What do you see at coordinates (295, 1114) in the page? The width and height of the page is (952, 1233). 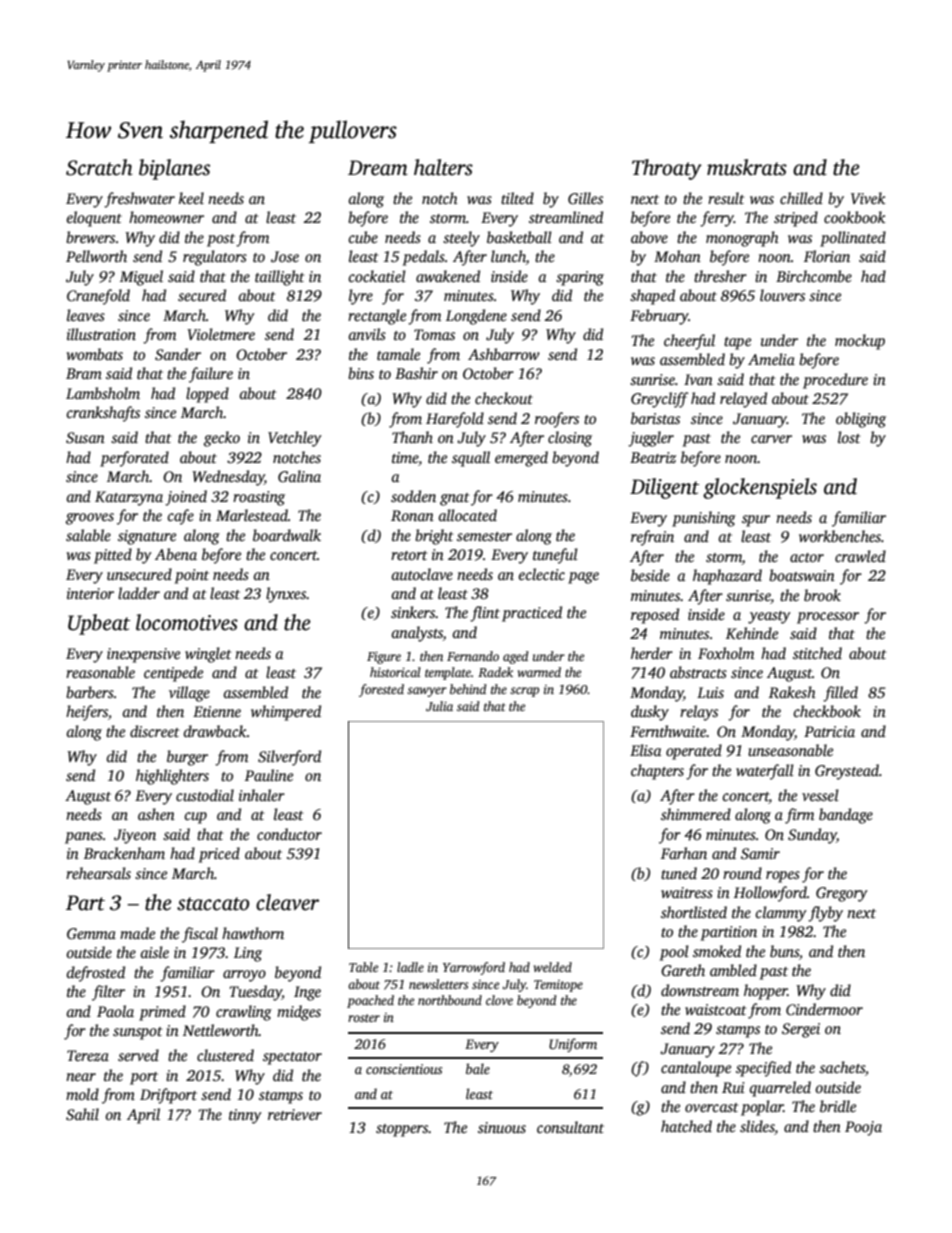 I see `retriever` at bounding box center [295, 1114].
